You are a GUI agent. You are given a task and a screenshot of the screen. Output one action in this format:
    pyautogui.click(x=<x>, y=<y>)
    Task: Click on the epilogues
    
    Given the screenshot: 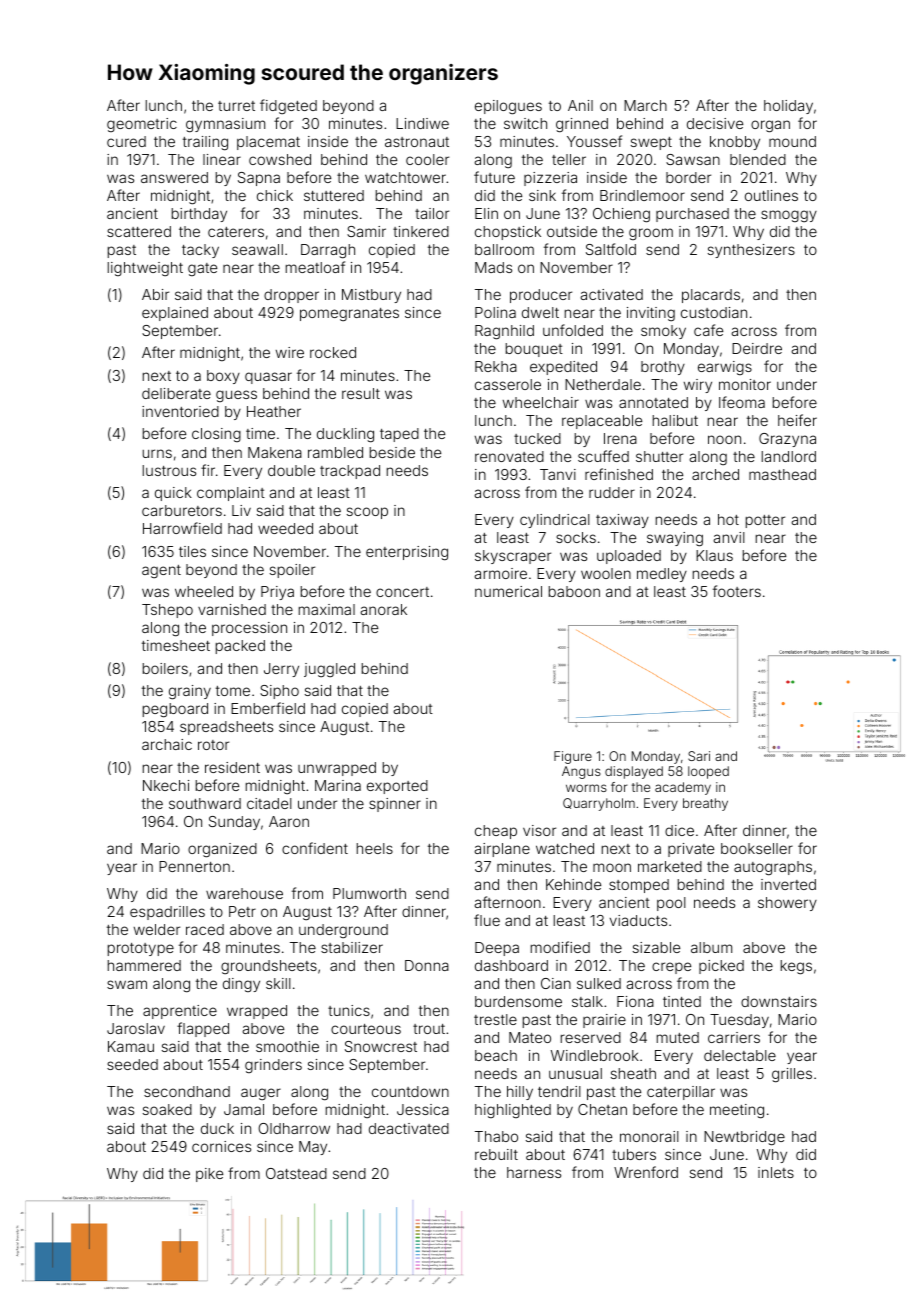 What is the action you would take?
    pyautogui.click(x=508, y=107)
